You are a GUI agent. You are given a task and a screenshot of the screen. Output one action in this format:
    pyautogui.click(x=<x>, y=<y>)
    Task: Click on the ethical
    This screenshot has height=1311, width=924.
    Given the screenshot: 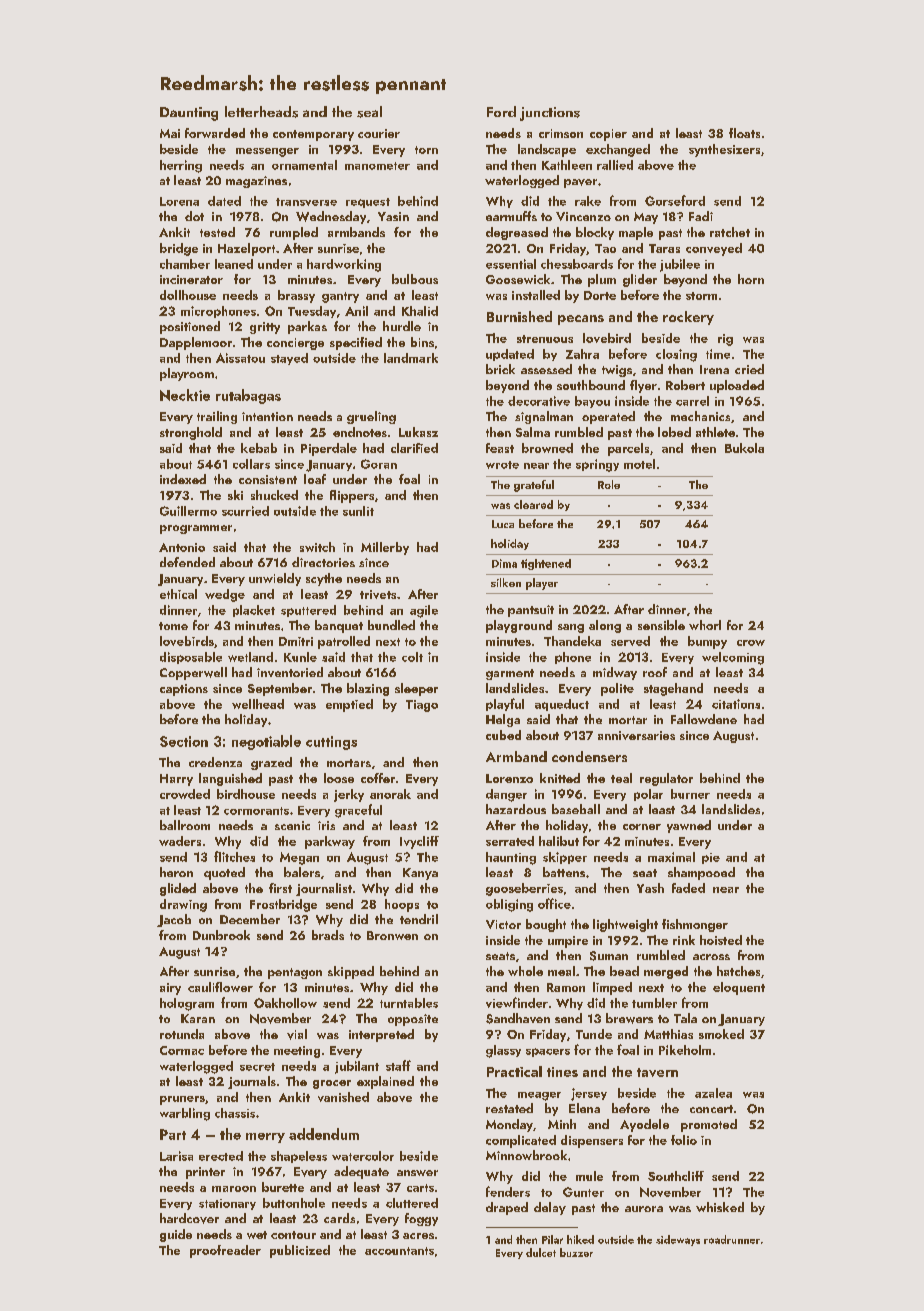 What is the action you would take?
    pyautogui.click(x=178, y=594)
